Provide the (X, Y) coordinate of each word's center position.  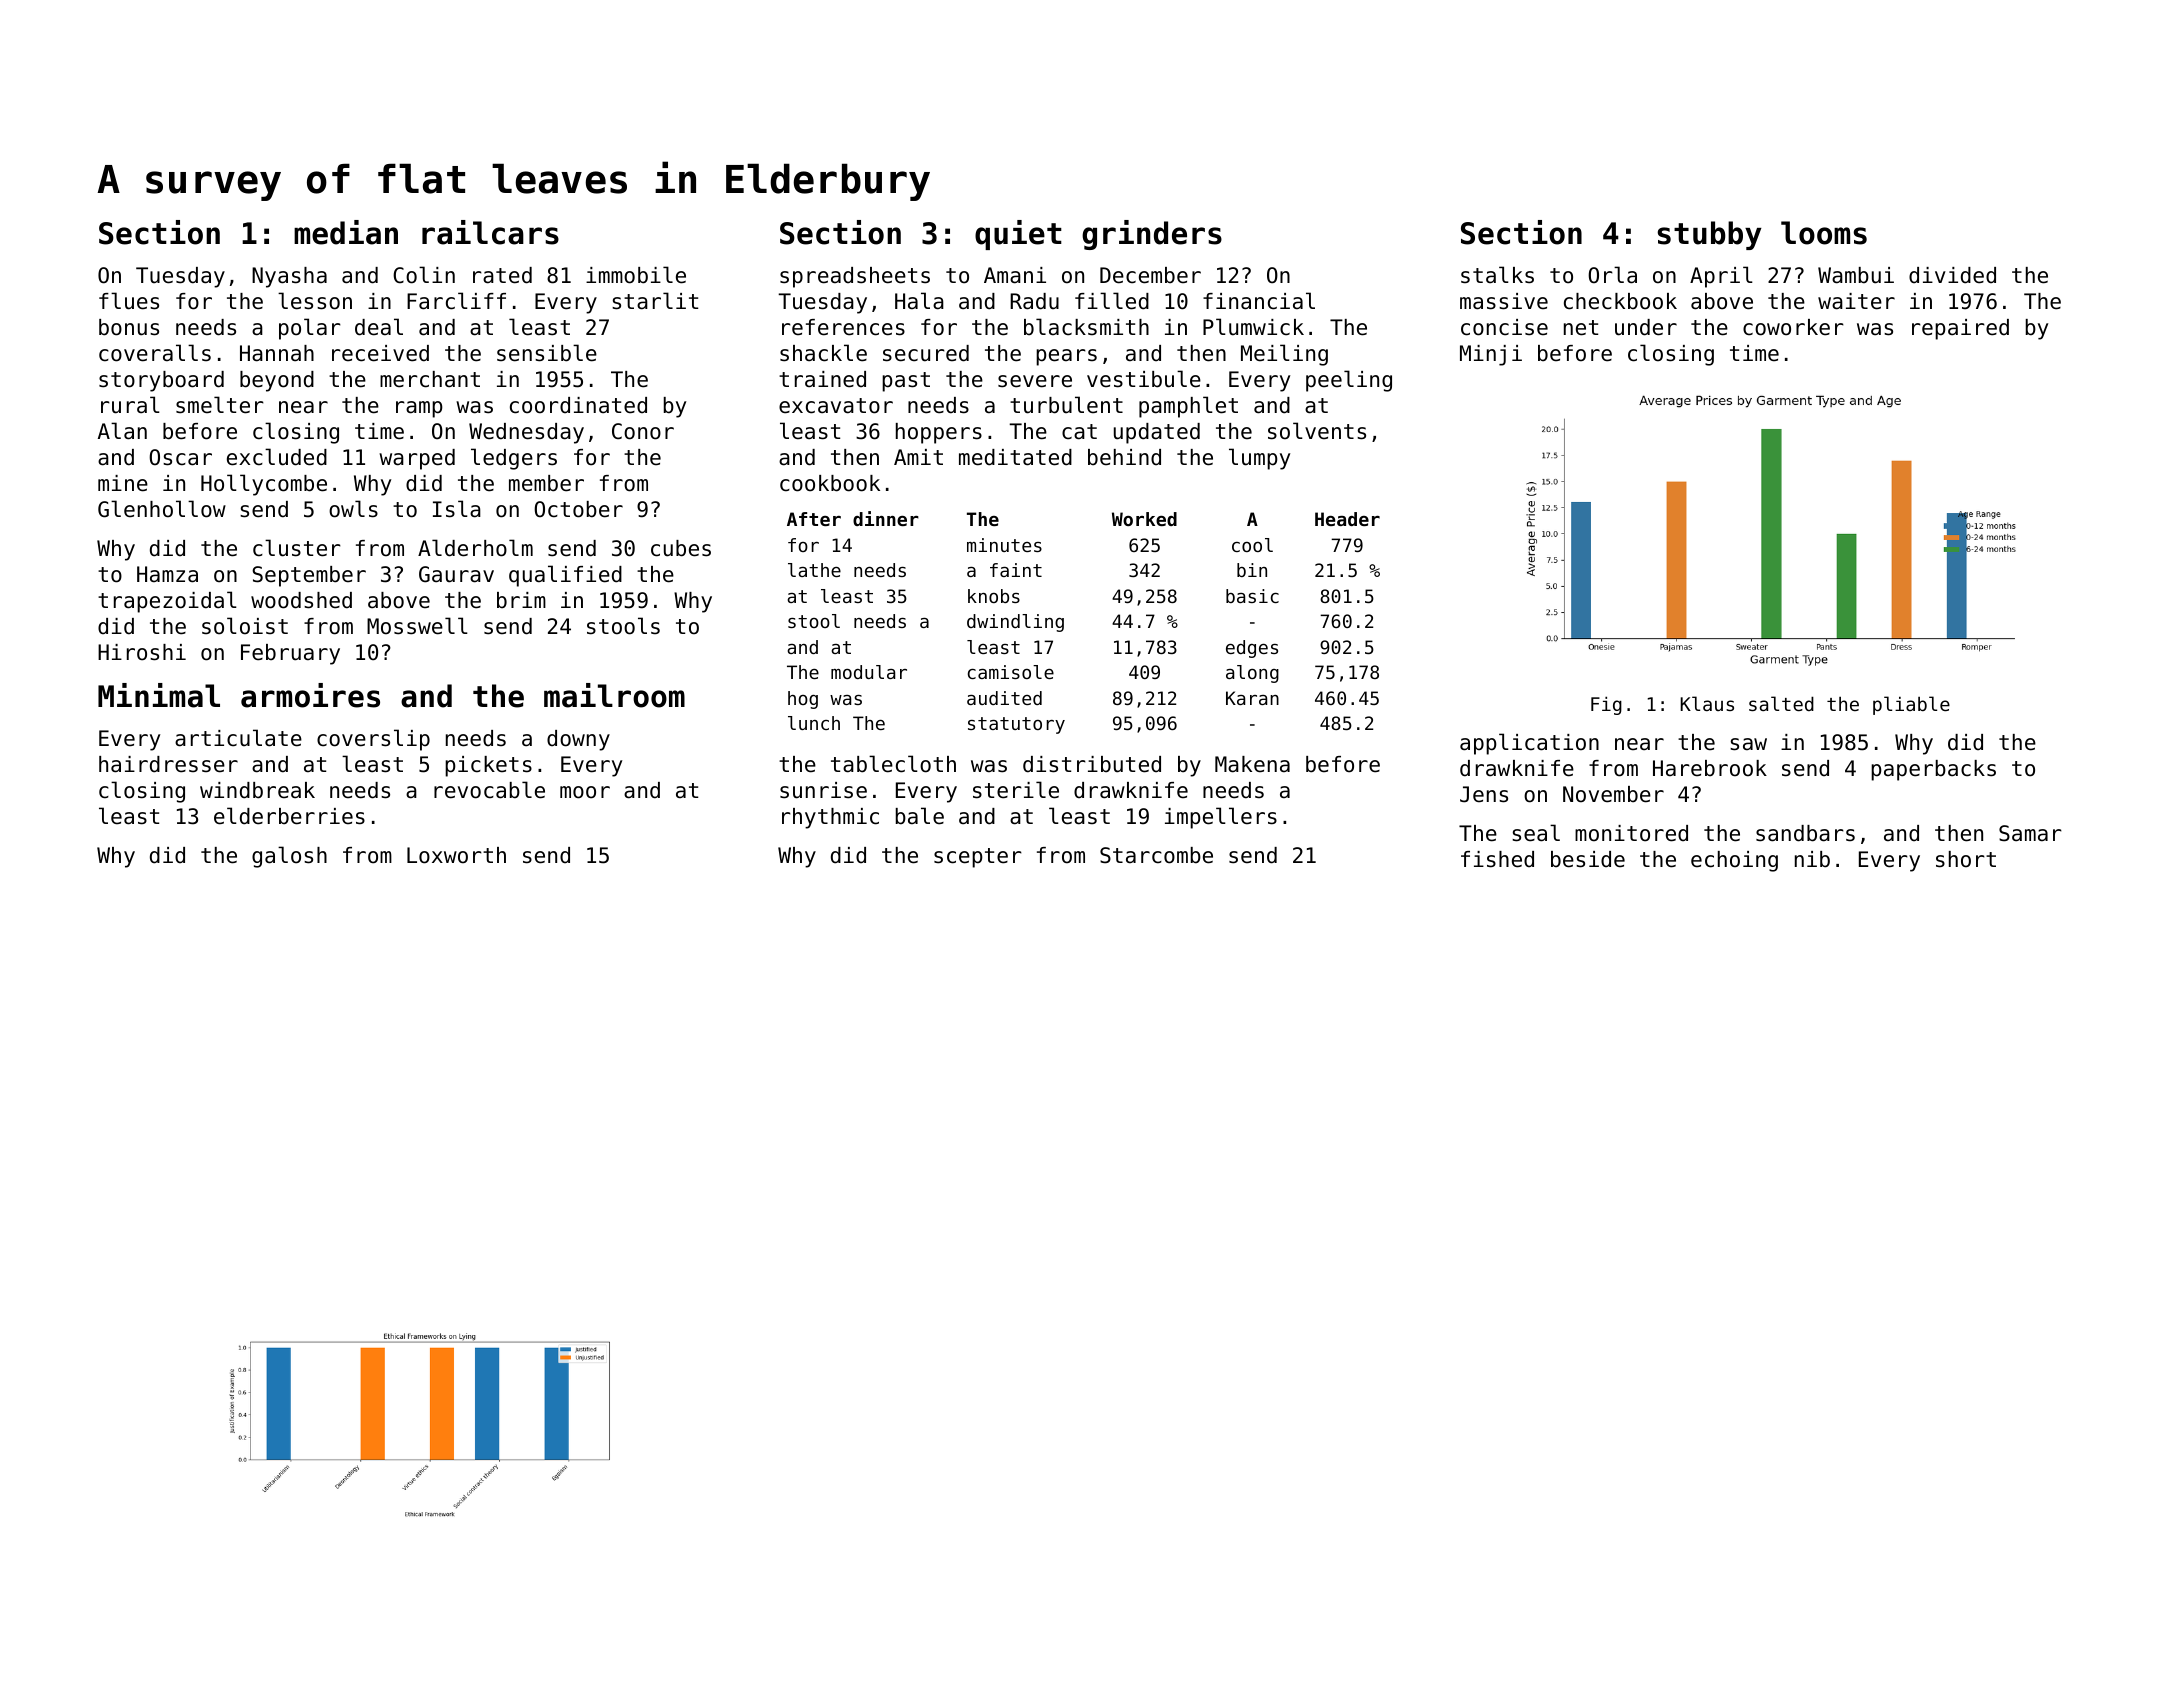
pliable (1911, 705)
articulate (238, 738)
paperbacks (1933, 770)
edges (1252, 649)
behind (1124, 457)
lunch (814, 723)
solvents (1317, 431)
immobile (636, 275)
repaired (1960, 329)
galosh (289, 857)
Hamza (167, 574)
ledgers (514, 459)
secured (926, 353)
